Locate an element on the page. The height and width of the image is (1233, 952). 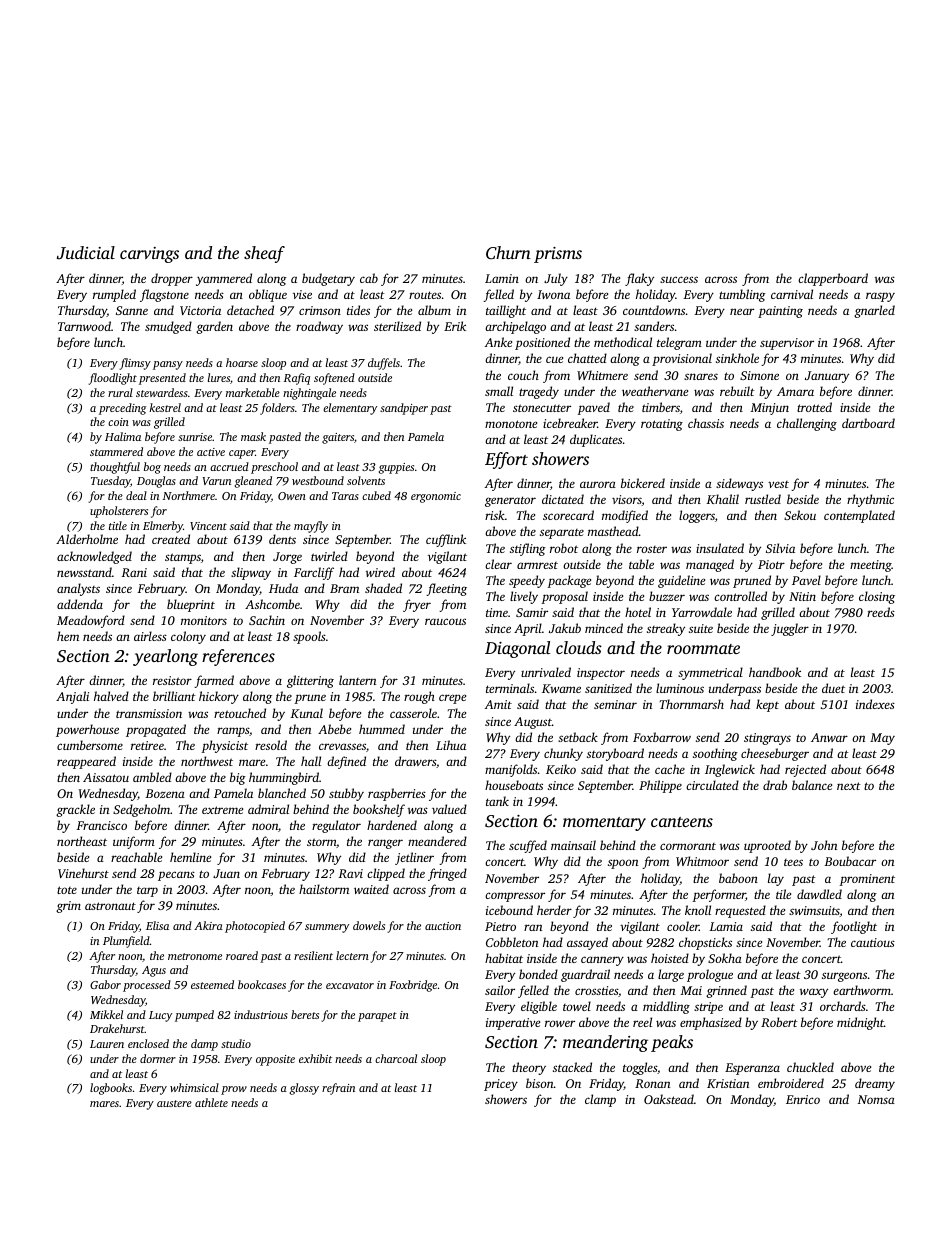
meeting is located at coordinates (871, 566).
